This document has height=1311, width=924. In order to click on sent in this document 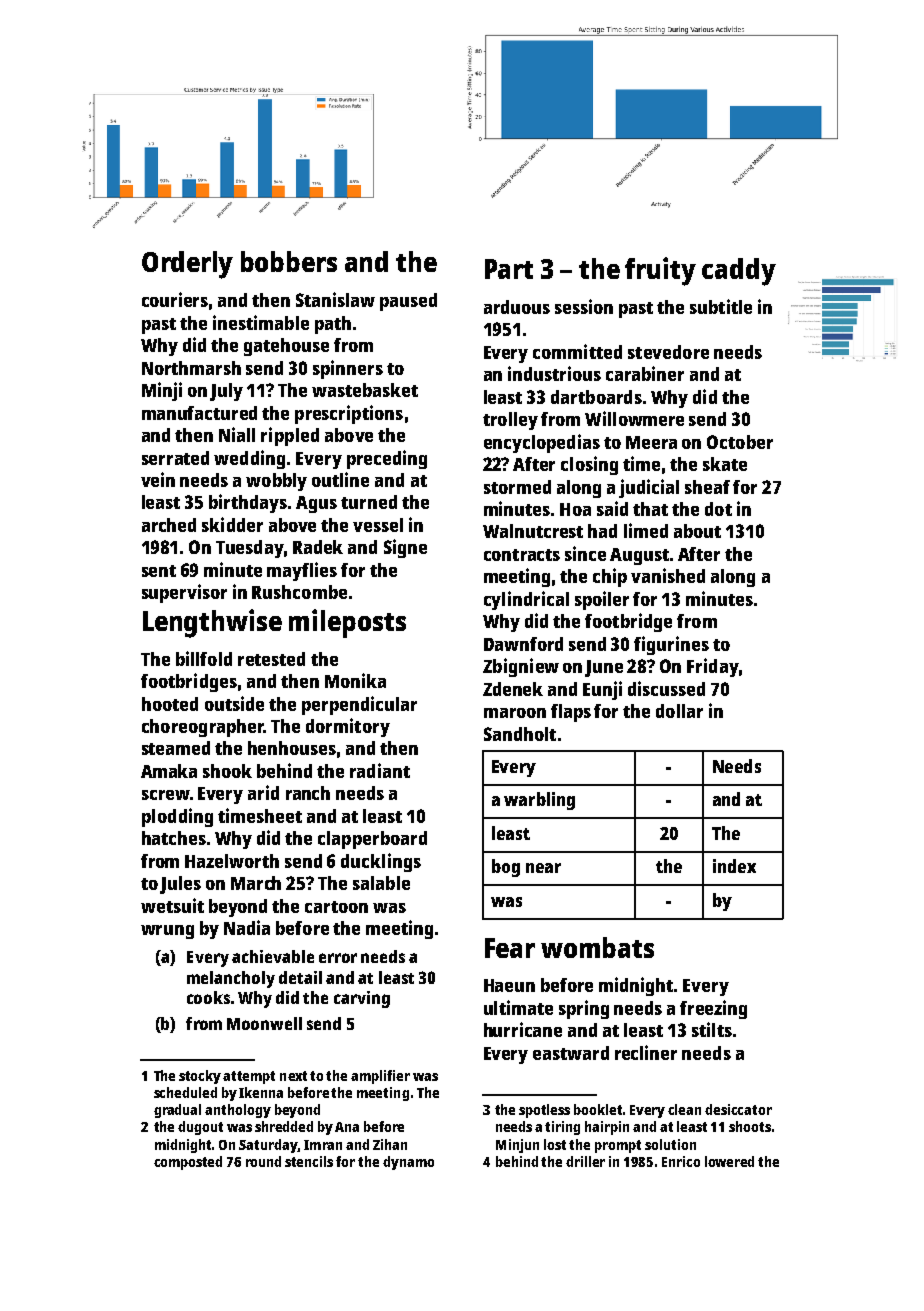, I will do `click(159, 571)`.
